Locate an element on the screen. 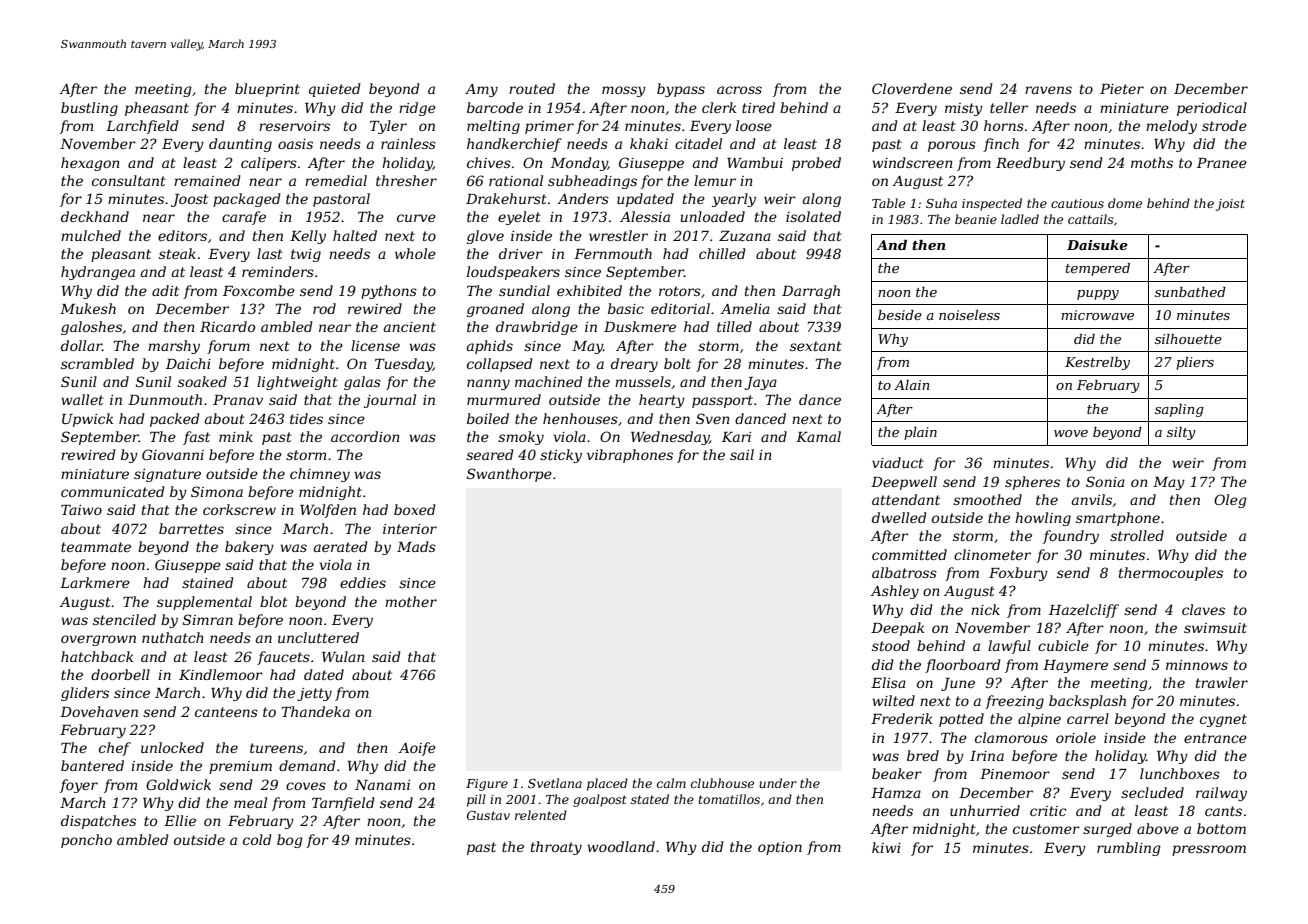 The height and width of the screenshot is (924, 1308). Pieter is located at coordinates (1122, 89).
